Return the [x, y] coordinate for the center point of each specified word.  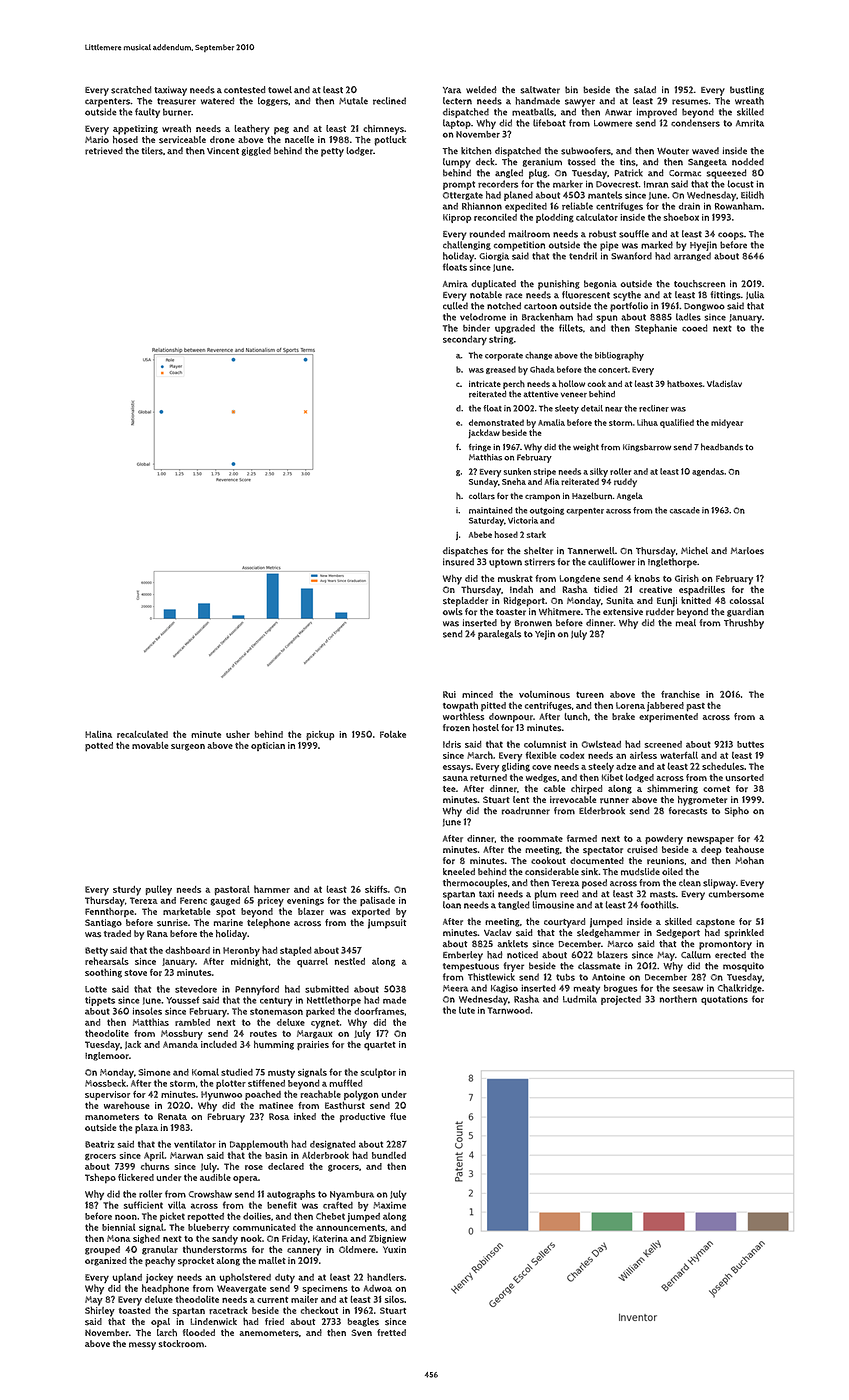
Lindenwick [213, 1321]
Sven [362, 1332]
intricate [485, 384]
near [613, 409]
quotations [724, 1000]
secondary [465, 340]
